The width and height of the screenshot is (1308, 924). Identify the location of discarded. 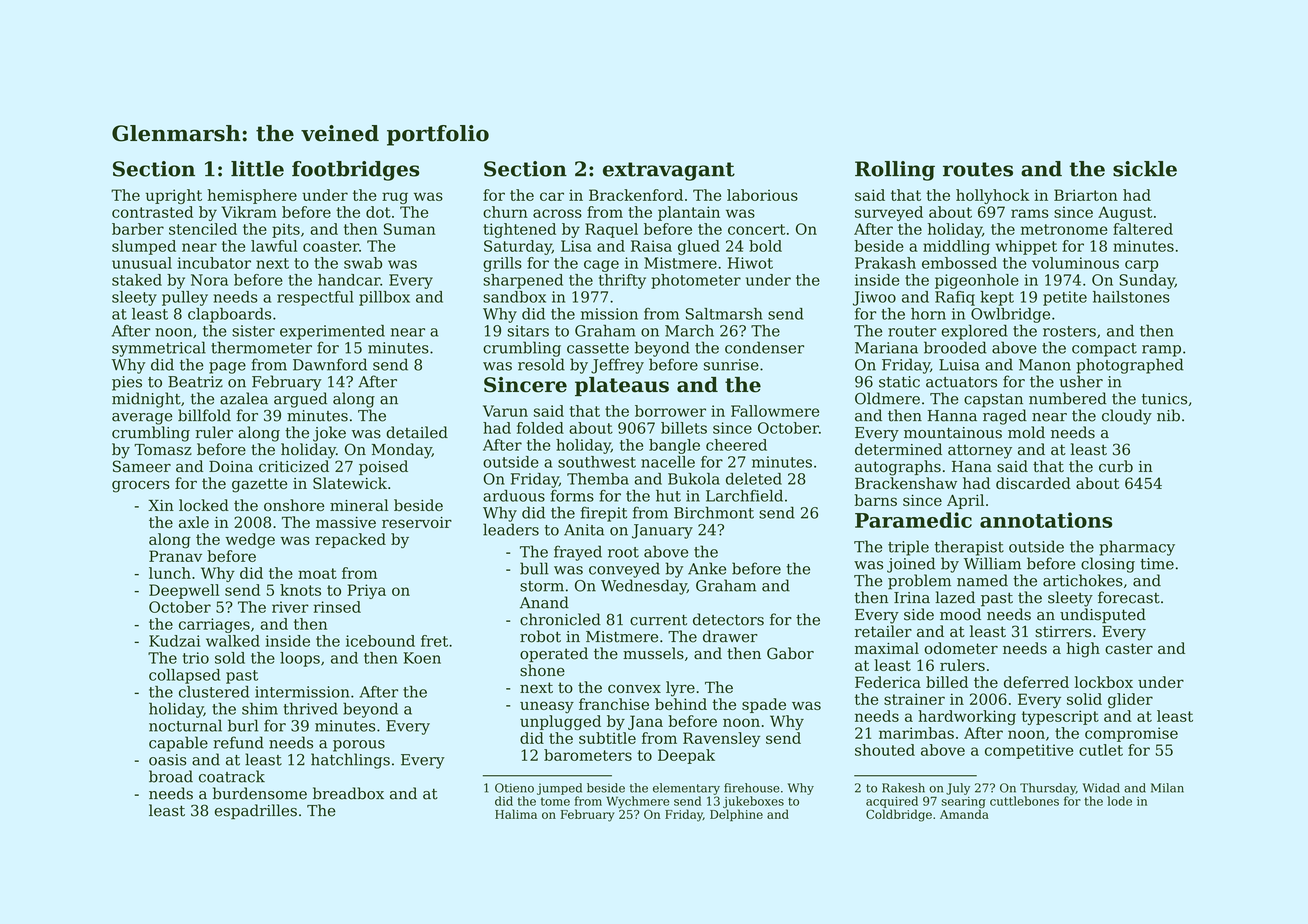
(1033, 483).
